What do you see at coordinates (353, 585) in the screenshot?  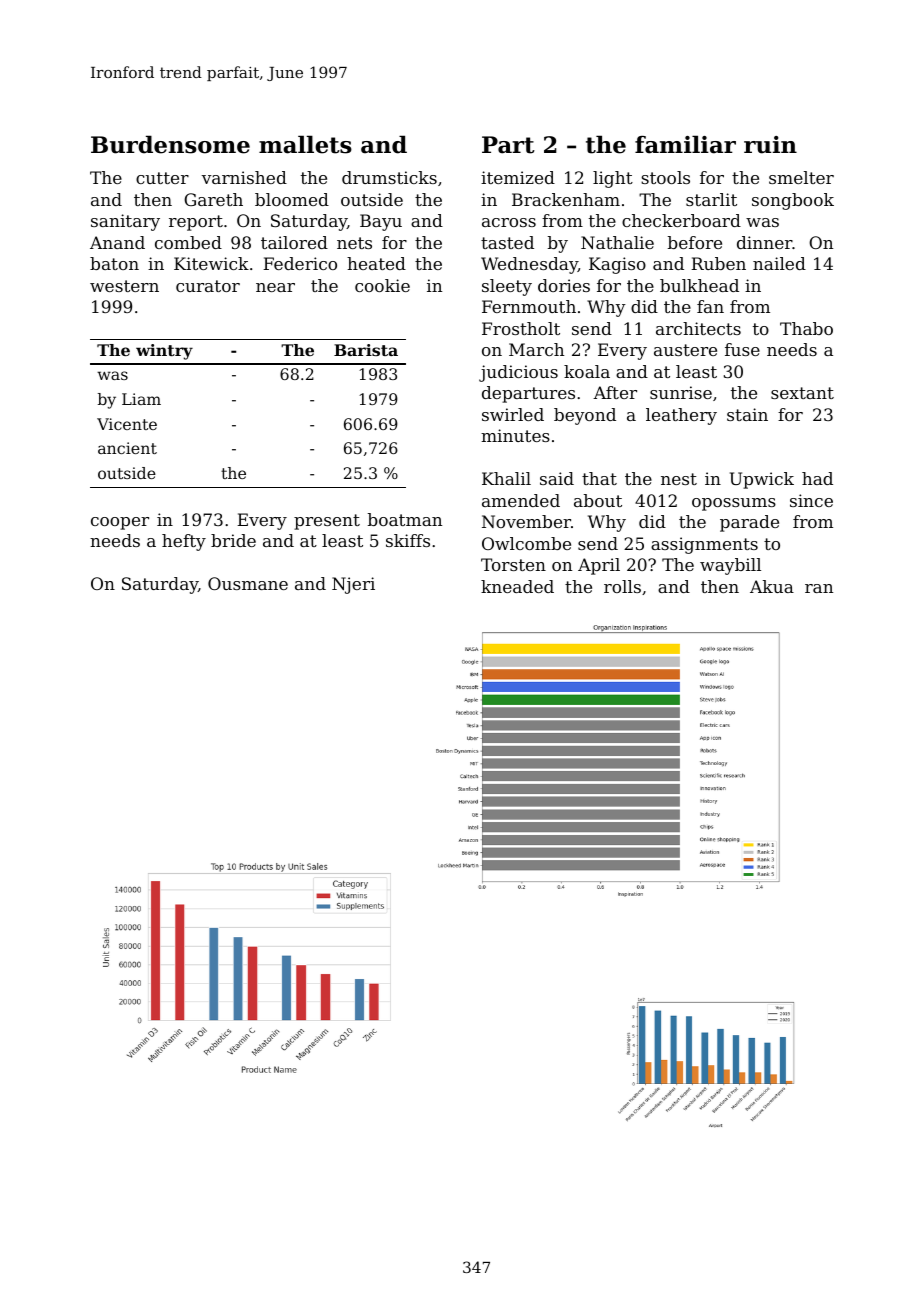 I see `Njeri` at bounding box center [353, 585].
